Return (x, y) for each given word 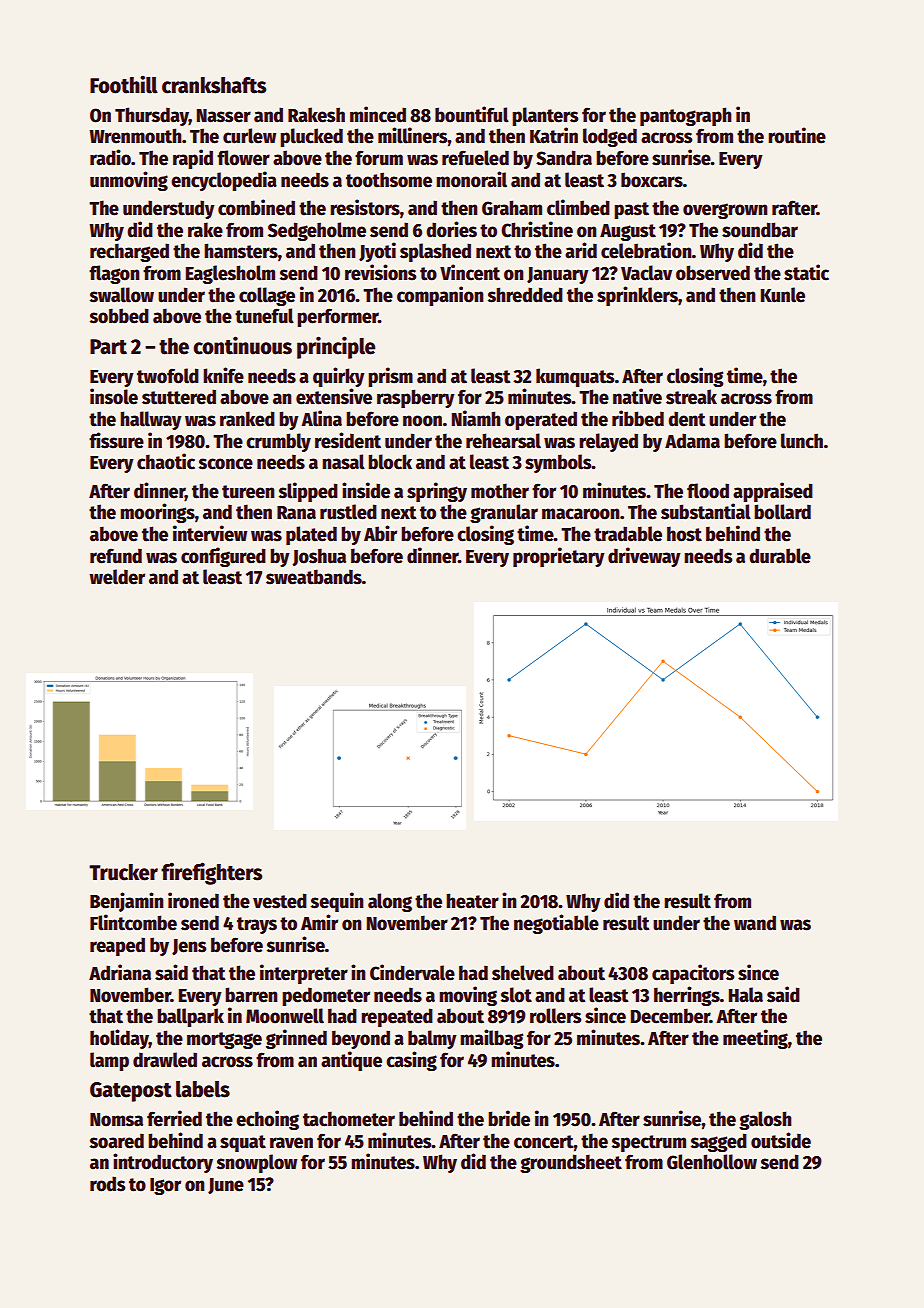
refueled (475, 158)
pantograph (686, 116)
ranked (247, 419)
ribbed (638, 418)
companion (440, 296)
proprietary (559, 557)
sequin (337, 902)
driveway (644, 557)
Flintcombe (133, 922)
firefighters (211, 873)
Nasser (224, 116)
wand (755, 923)
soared (116, 1141)
